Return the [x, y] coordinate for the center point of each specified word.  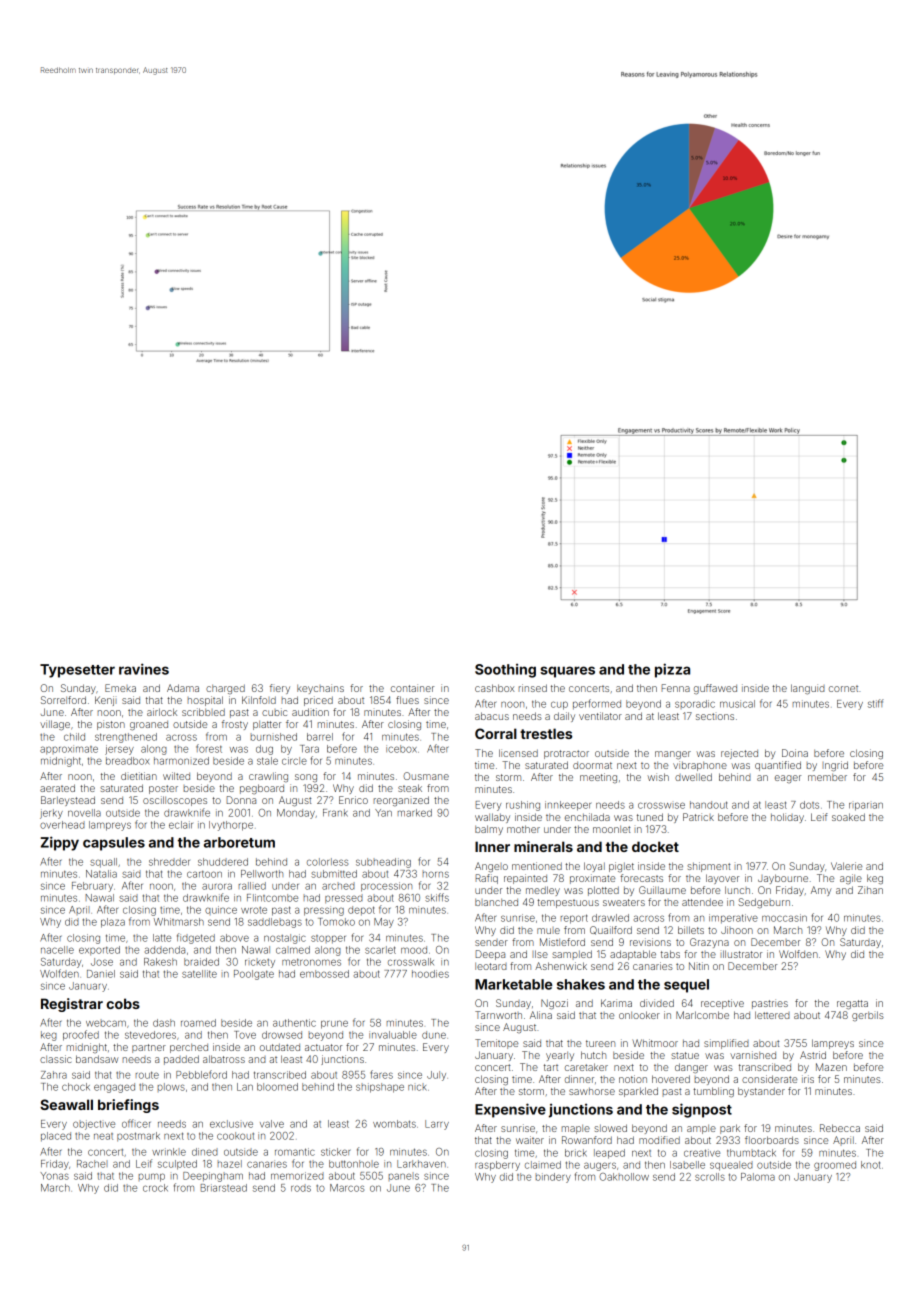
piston [111, 725]
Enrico [353, 800]
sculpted [177, 1165]
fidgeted [196, 938]
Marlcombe [702, 1015]
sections [715, 716]
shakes [581, 984]
